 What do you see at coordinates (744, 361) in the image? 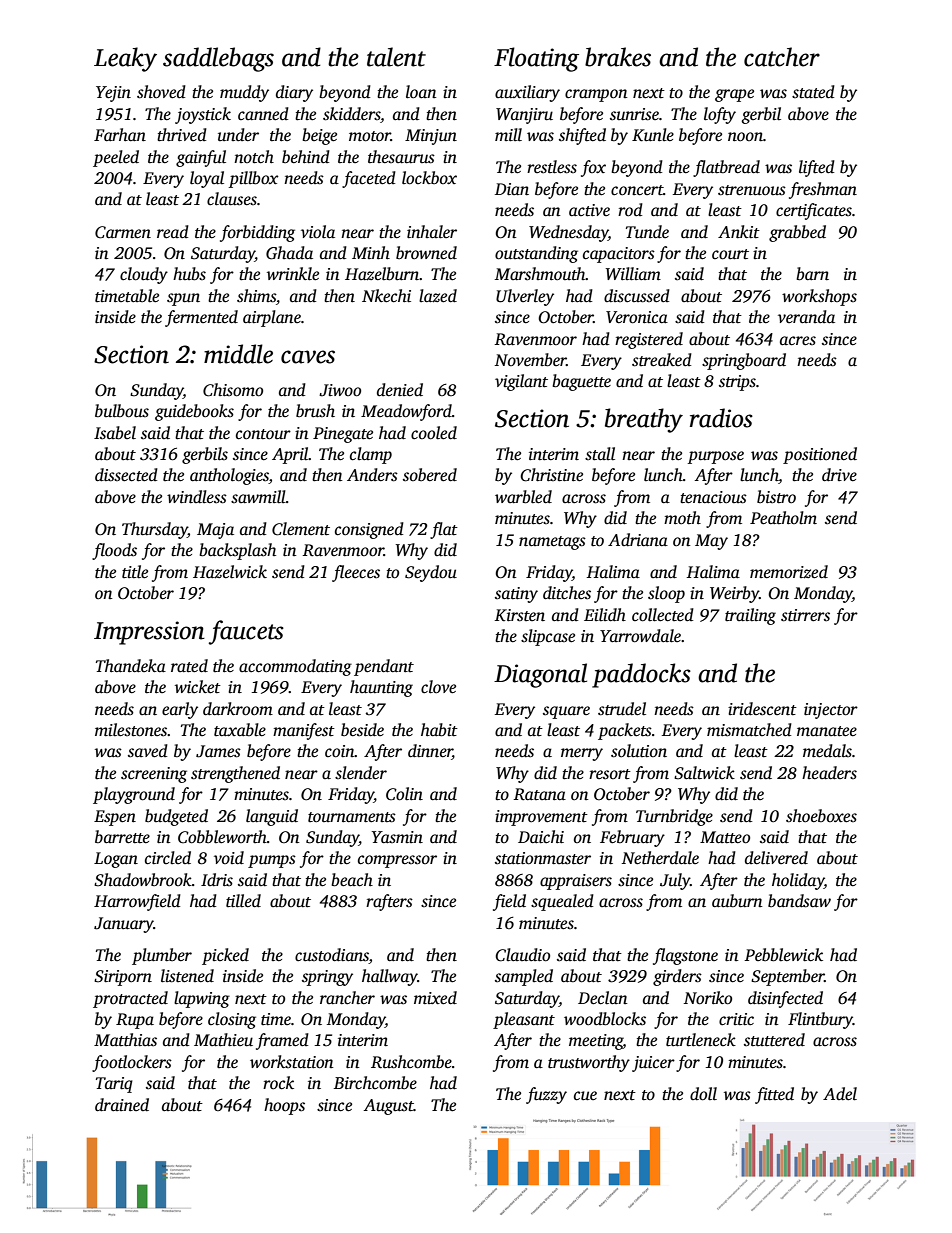
I see `springboard` at bounding box center [744, 361].
